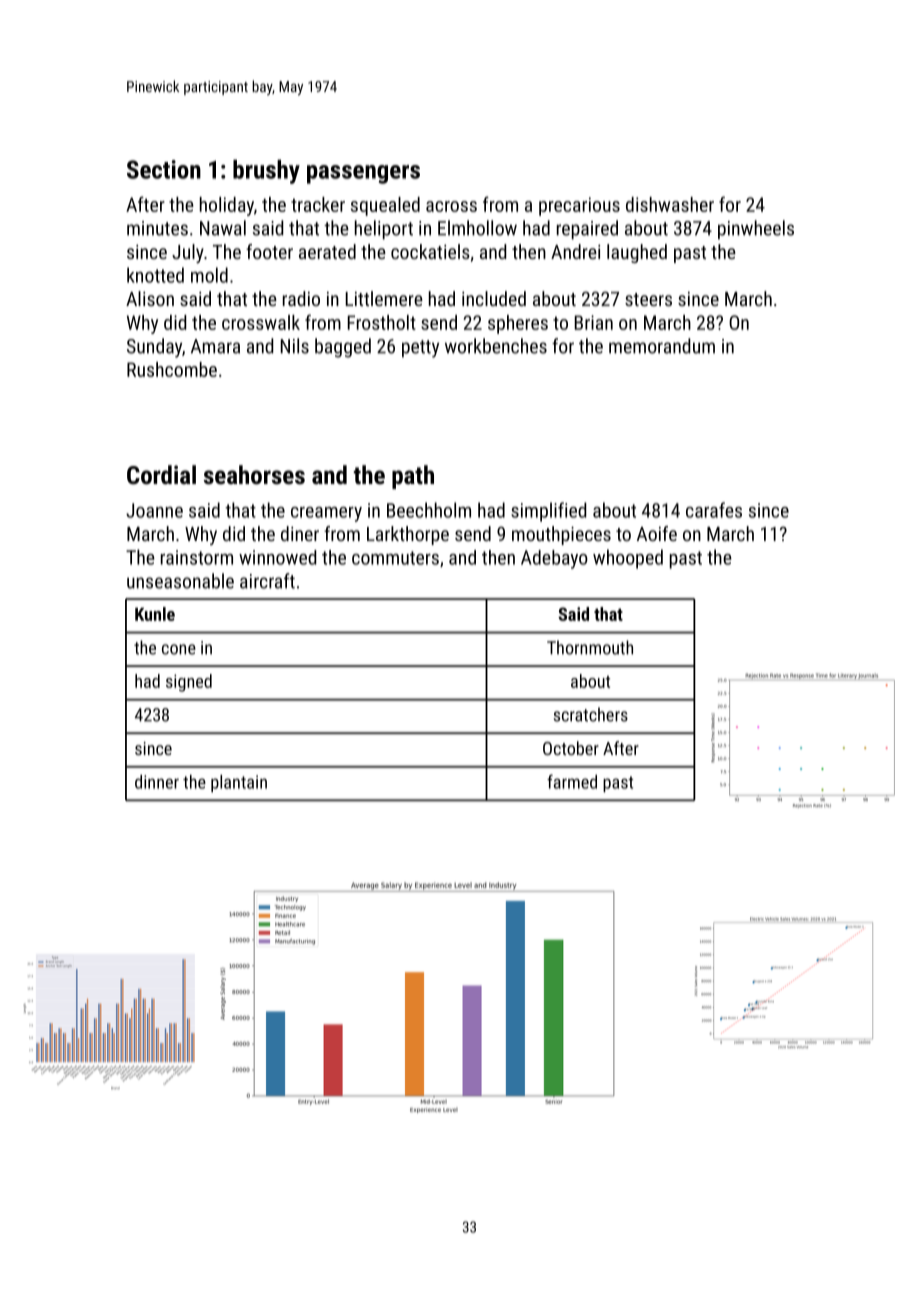  What do you see at coordinates (363, 174) in the screenshot?
I see `passengers` at bounding box center [363, 174].
